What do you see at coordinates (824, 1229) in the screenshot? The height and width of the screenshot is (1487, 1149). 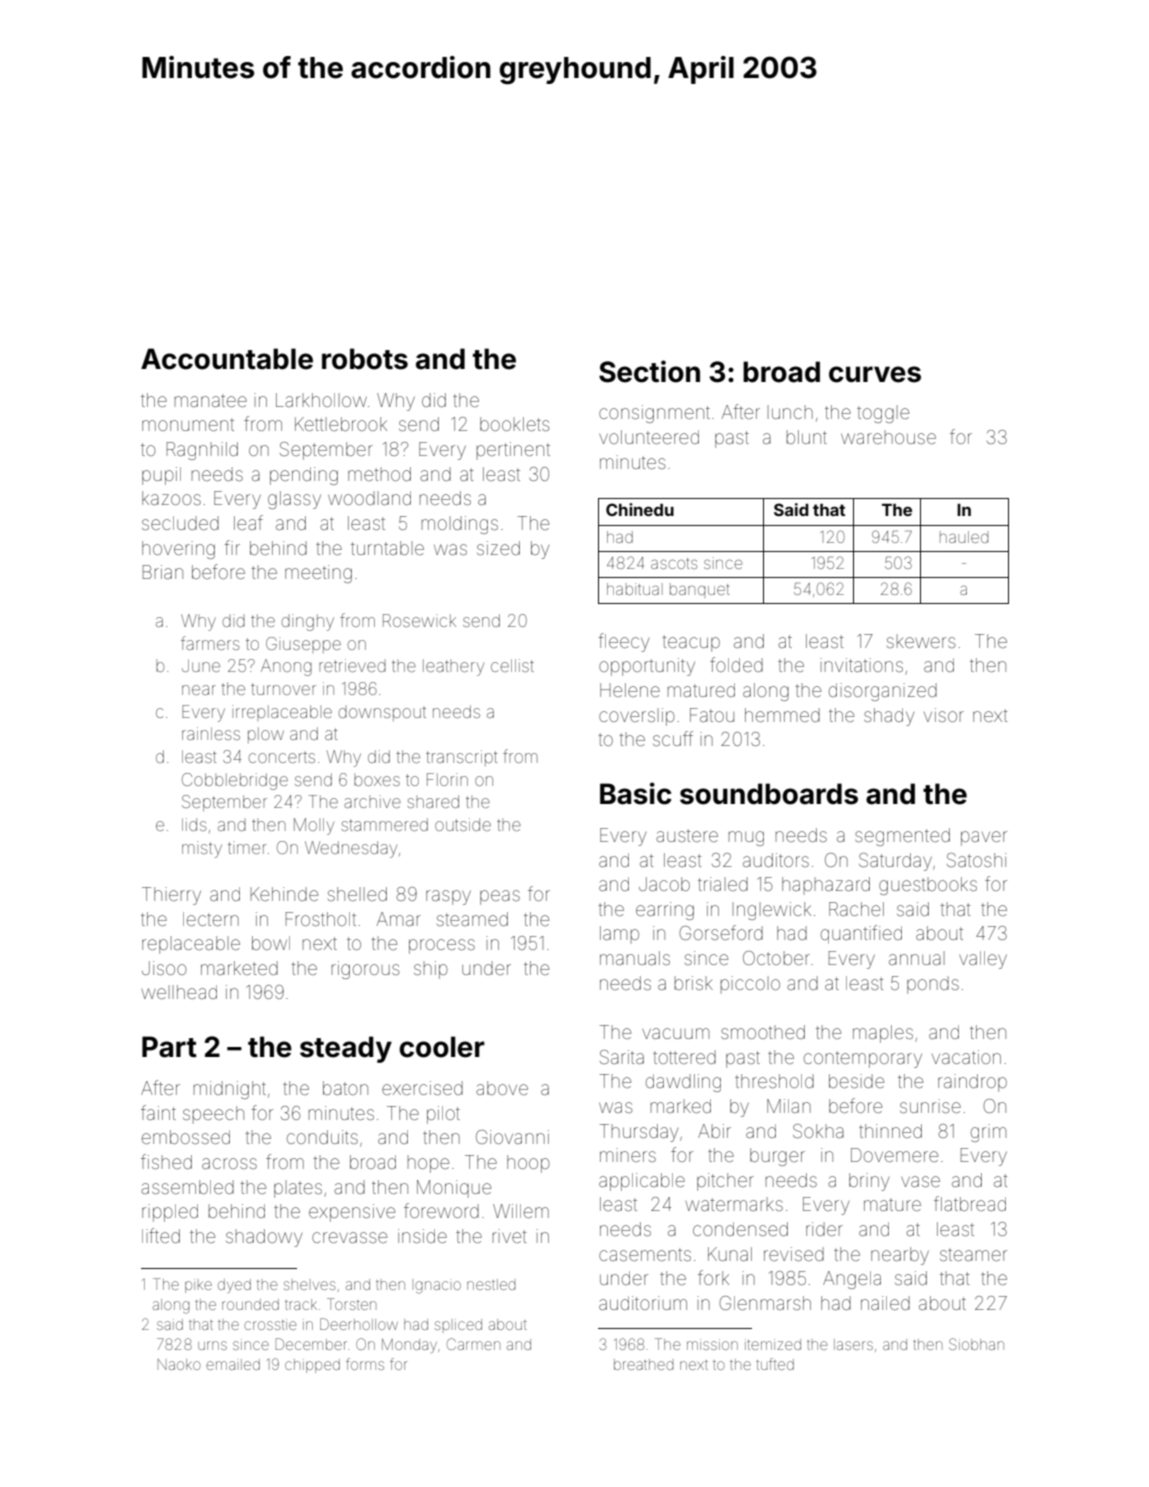 I see `rider` at bounding box center [824, 1229].
